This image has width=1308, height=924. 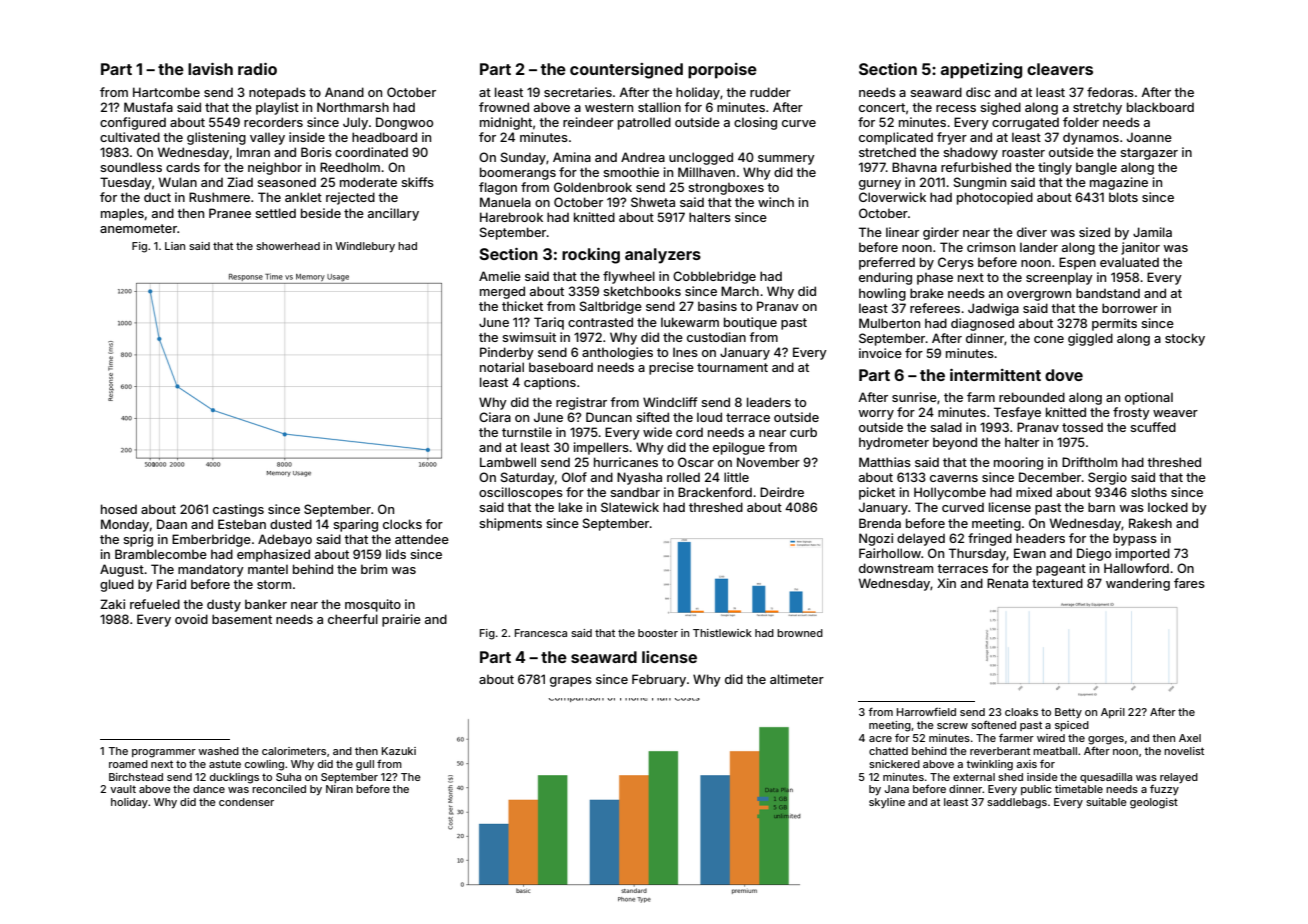 I want to click on Pinderby, so click(x=507, y=353).
